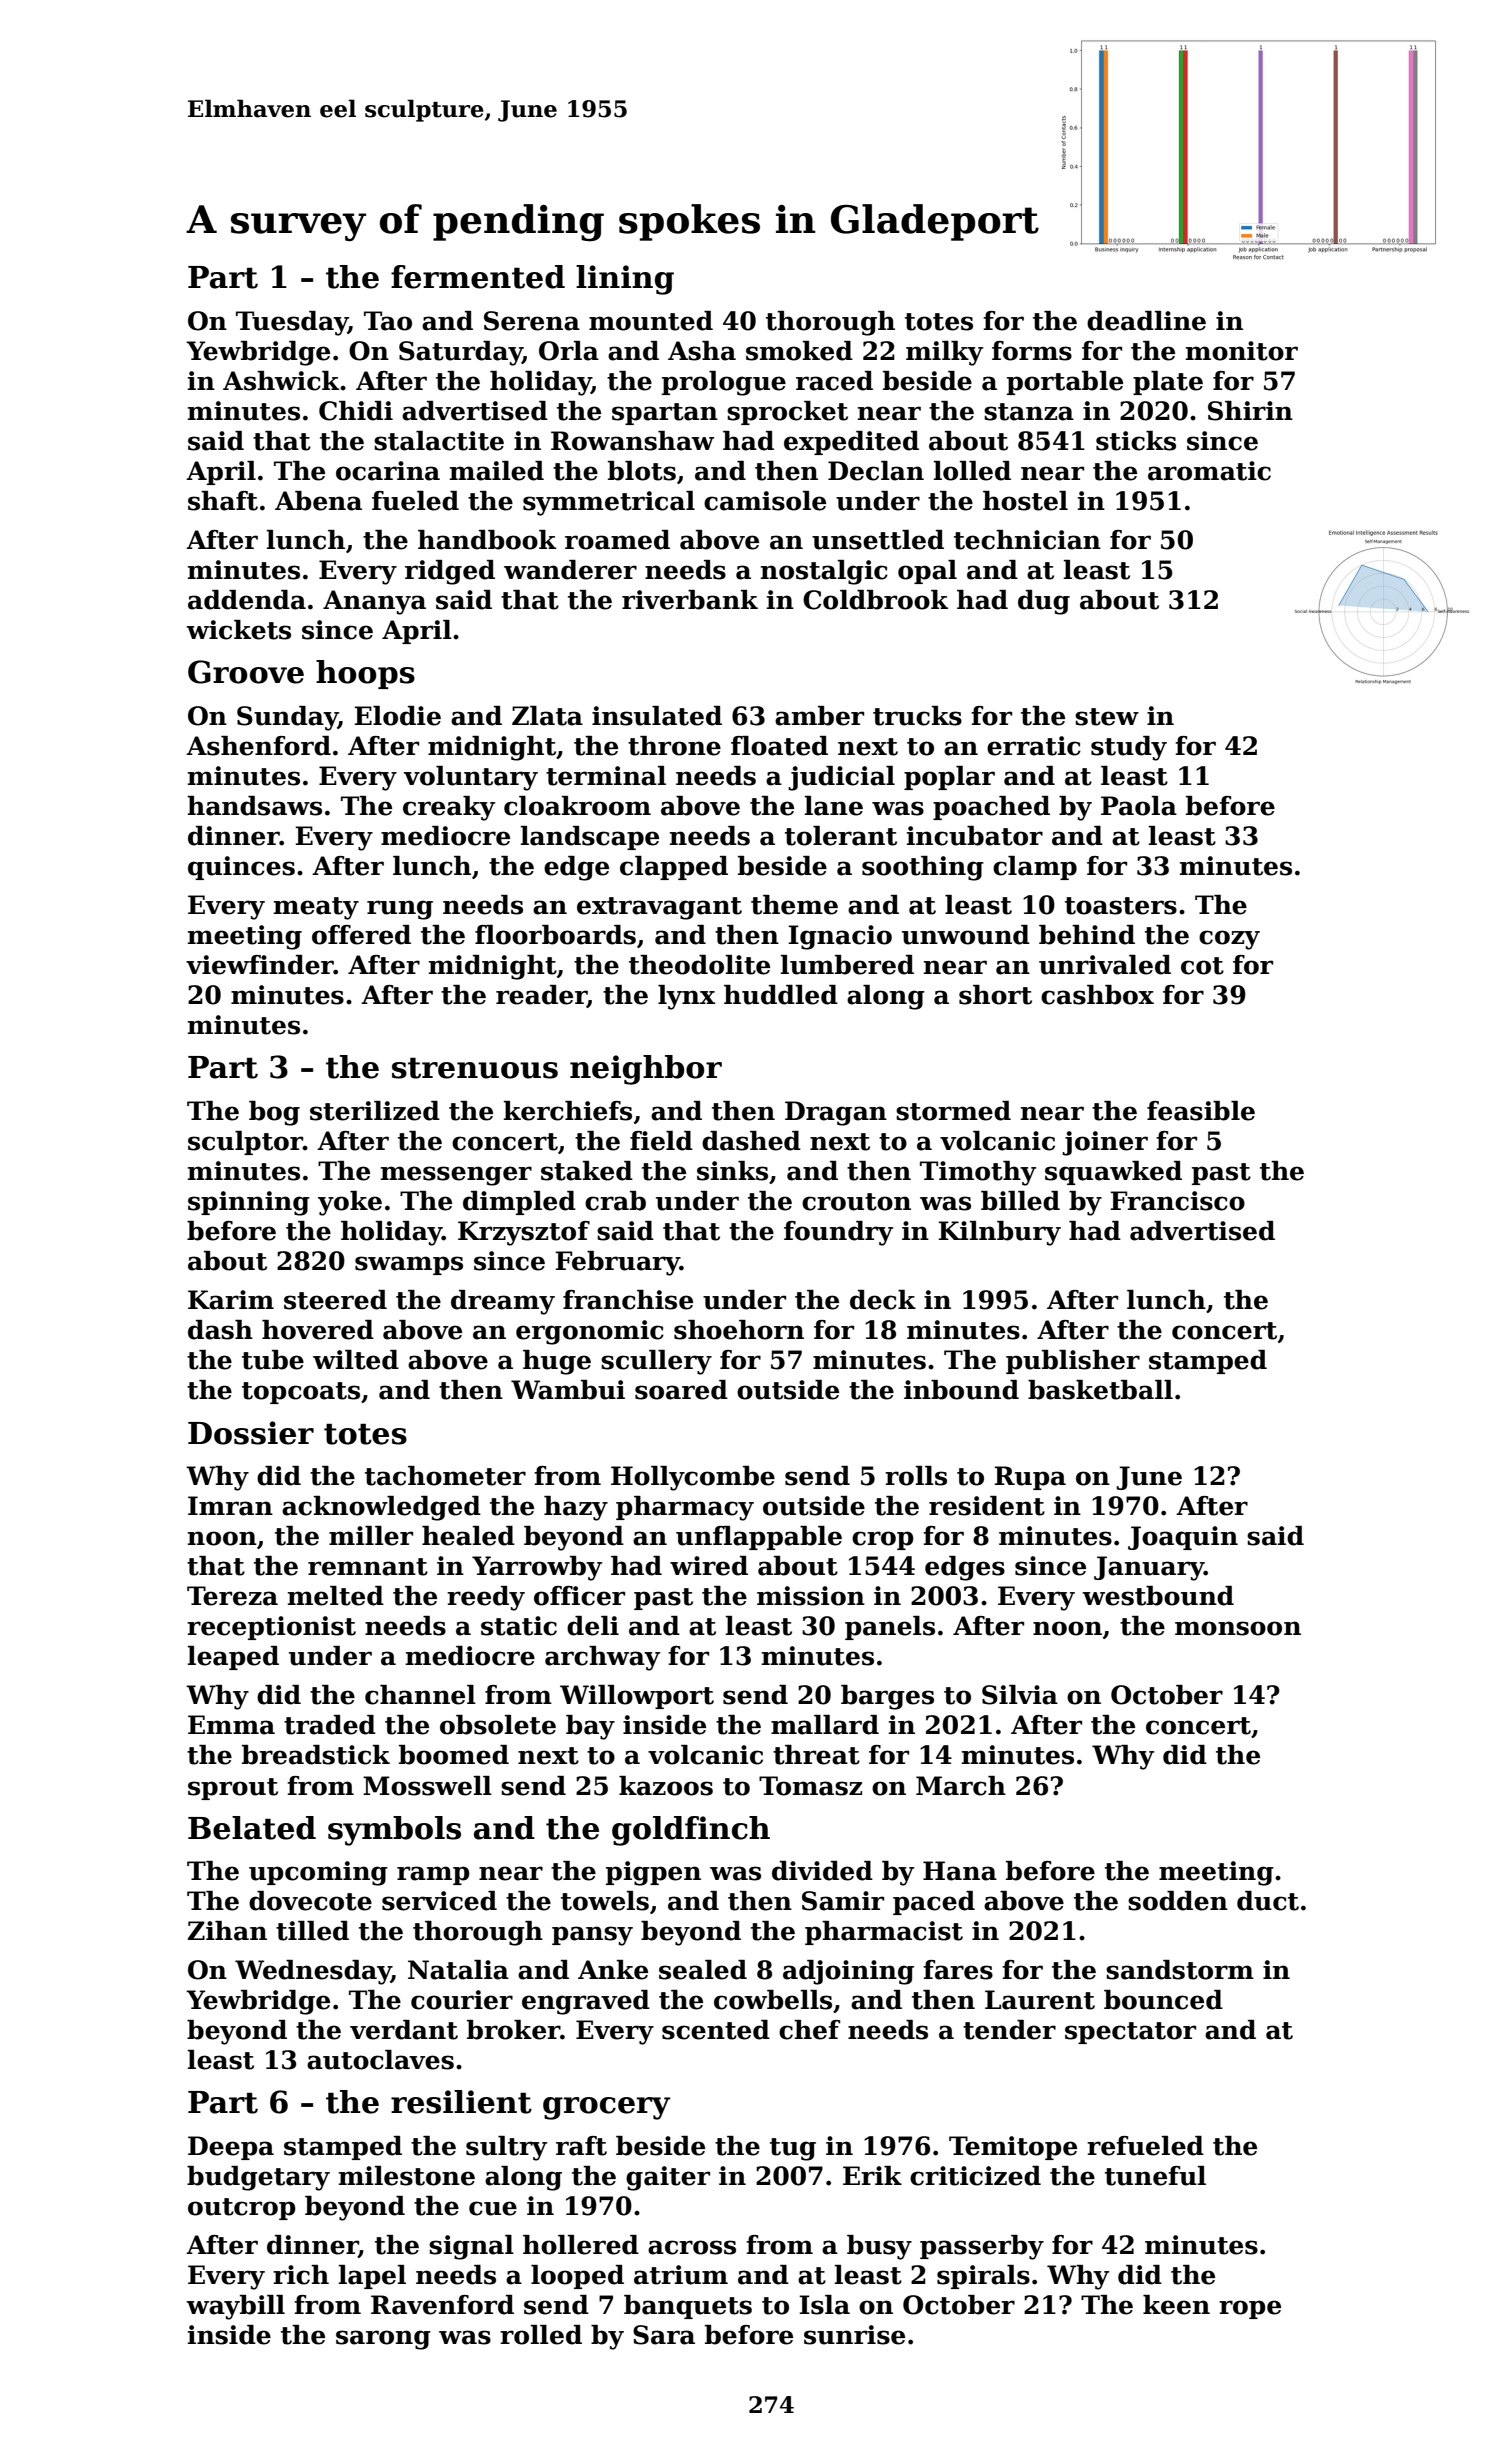  What do you see at coordinates (1044, 602) in the screenshot?
I see `dug` at bounding box center [1044, 602].
